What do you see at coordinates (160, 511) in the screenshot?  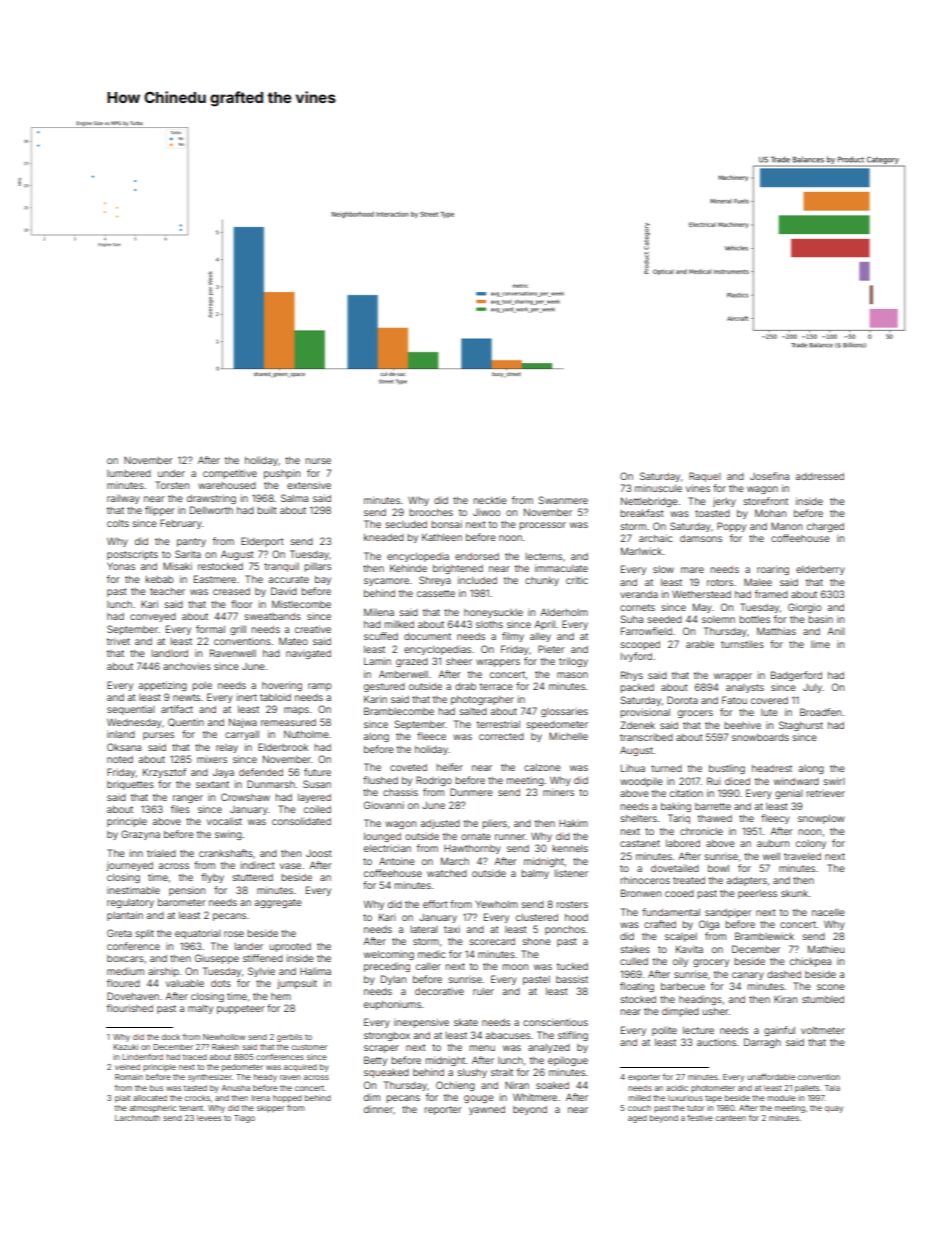 I see `flipper` at bounding box center [160, 511].
